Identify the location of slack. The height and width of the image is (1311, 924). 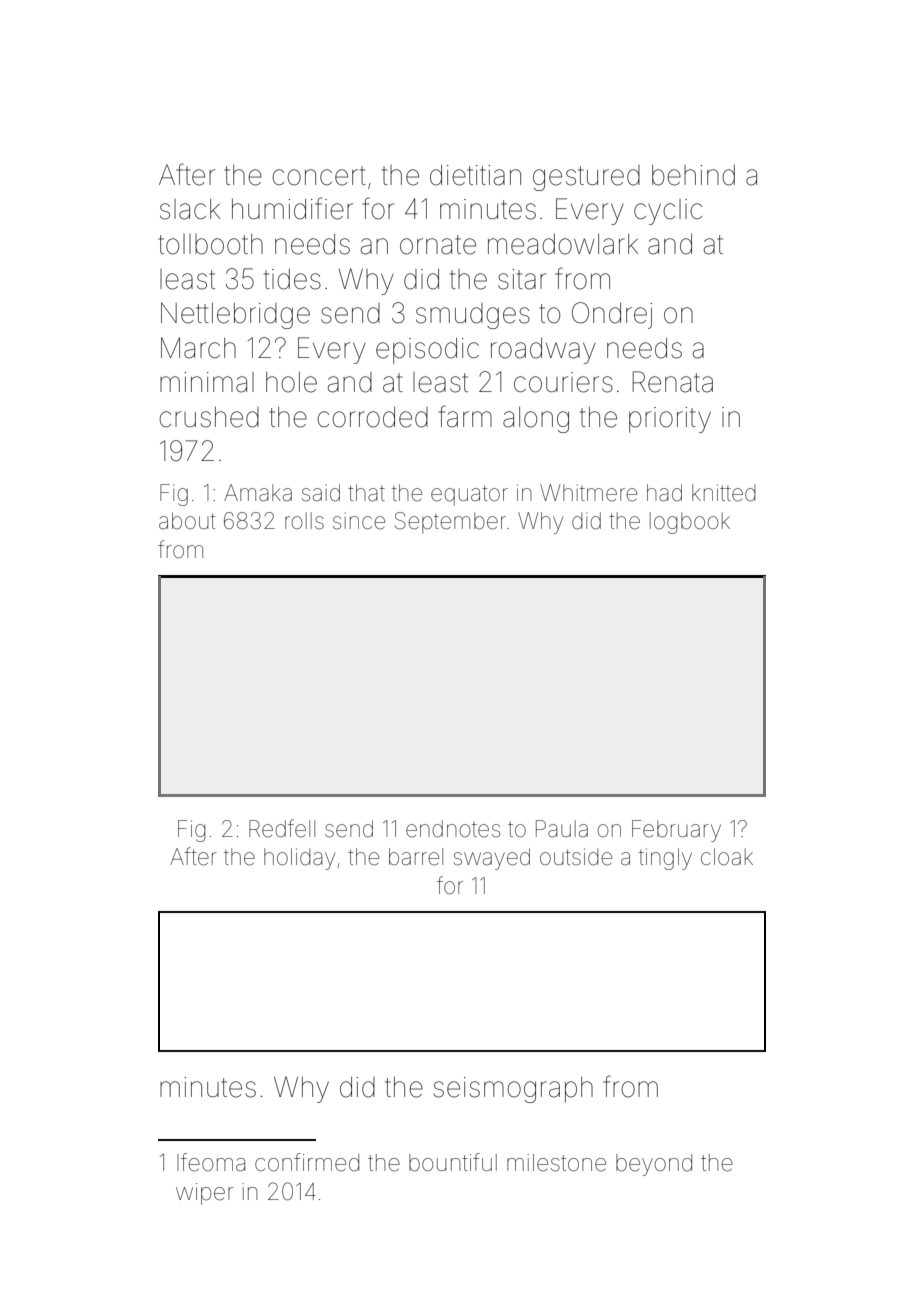
(190, 209).
